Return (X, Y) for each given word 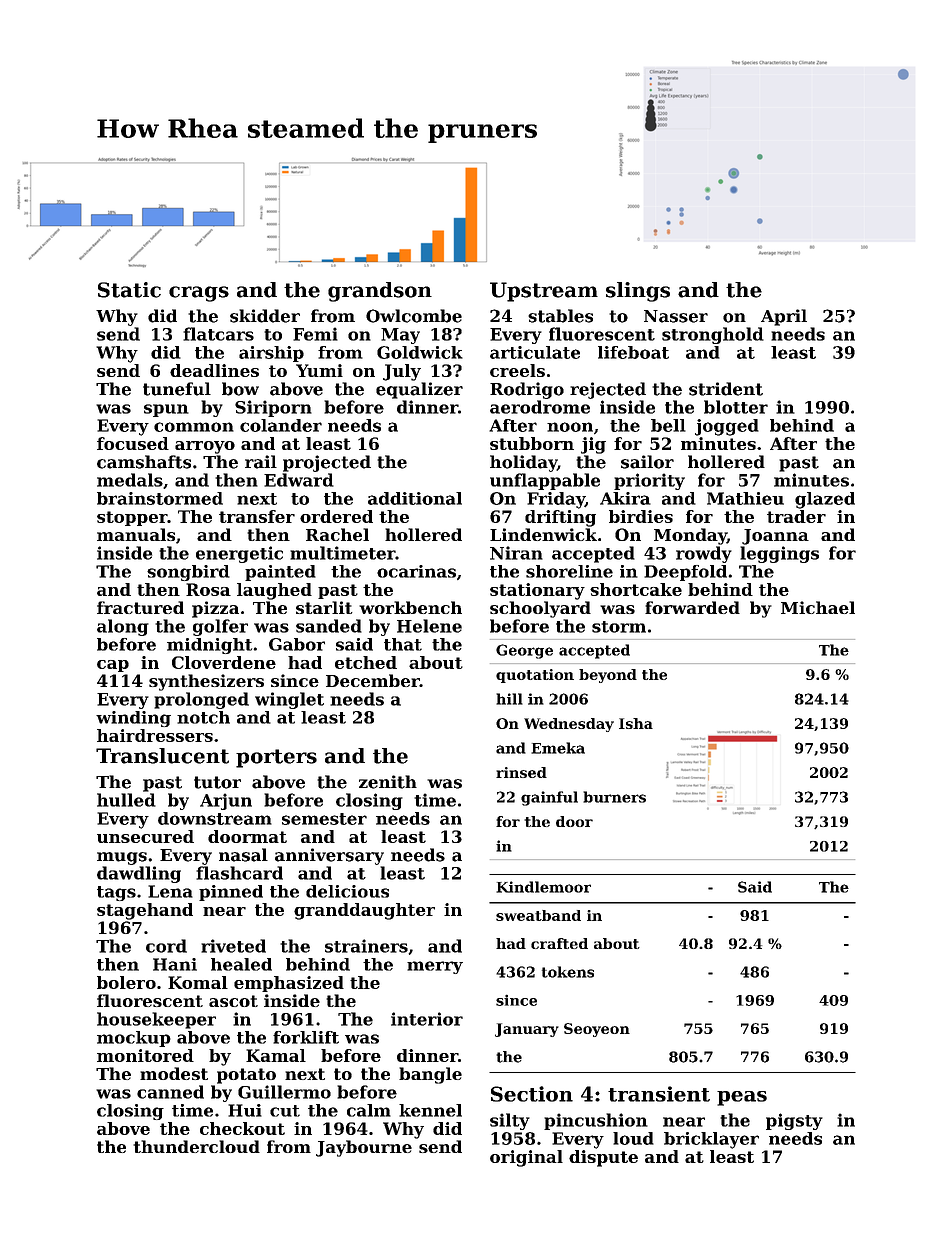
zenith (388, 782)
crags (199, 294)
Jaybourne (364, 1148)
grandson (380, 292)
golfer (220, 627)
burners (614, 797)
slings (638, 292)
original (526, 1158)
